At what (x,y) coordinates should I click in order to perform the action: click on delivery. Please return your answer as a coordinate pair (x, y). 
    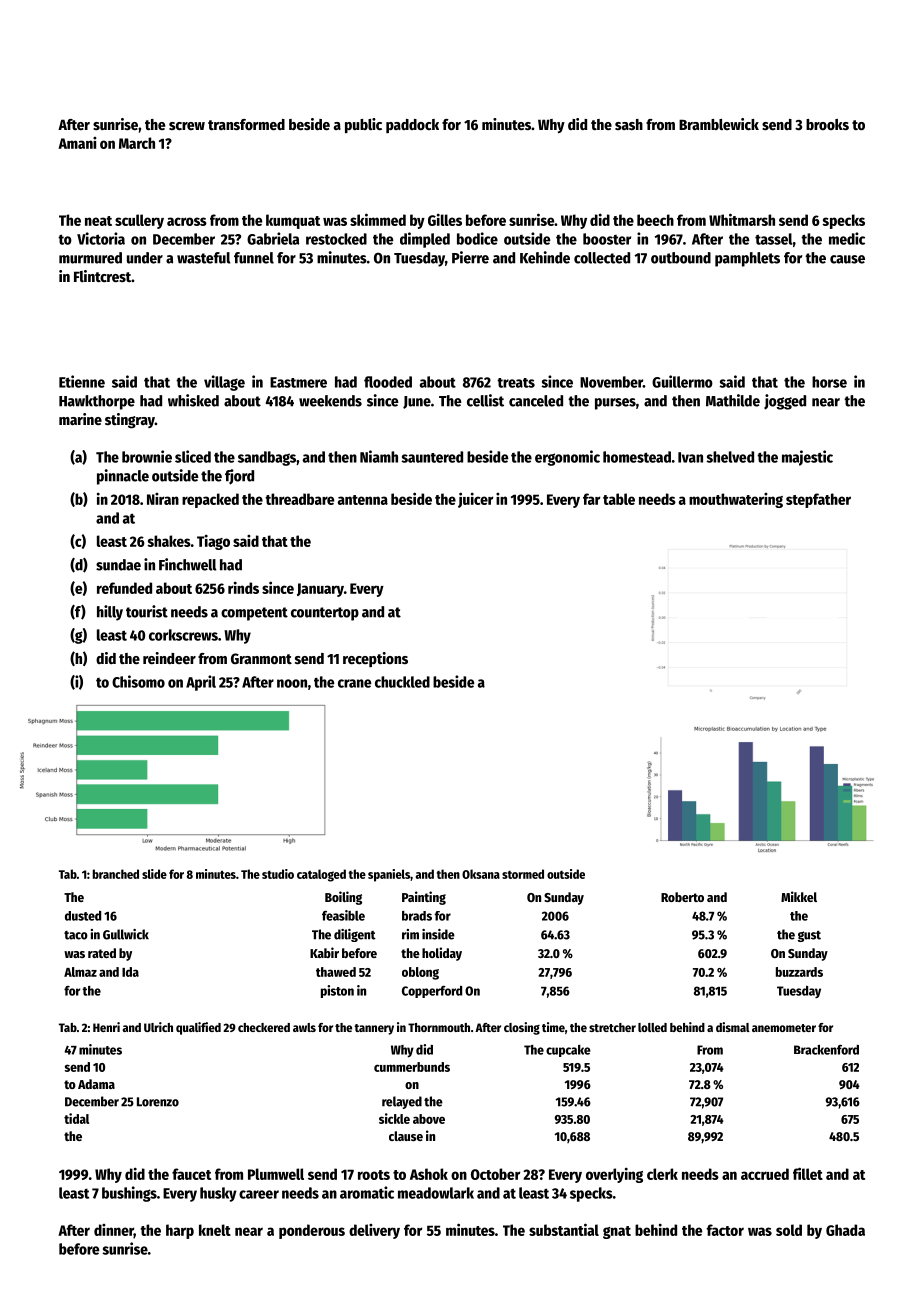
    Looking at the image, I should click on (374, 1231).
